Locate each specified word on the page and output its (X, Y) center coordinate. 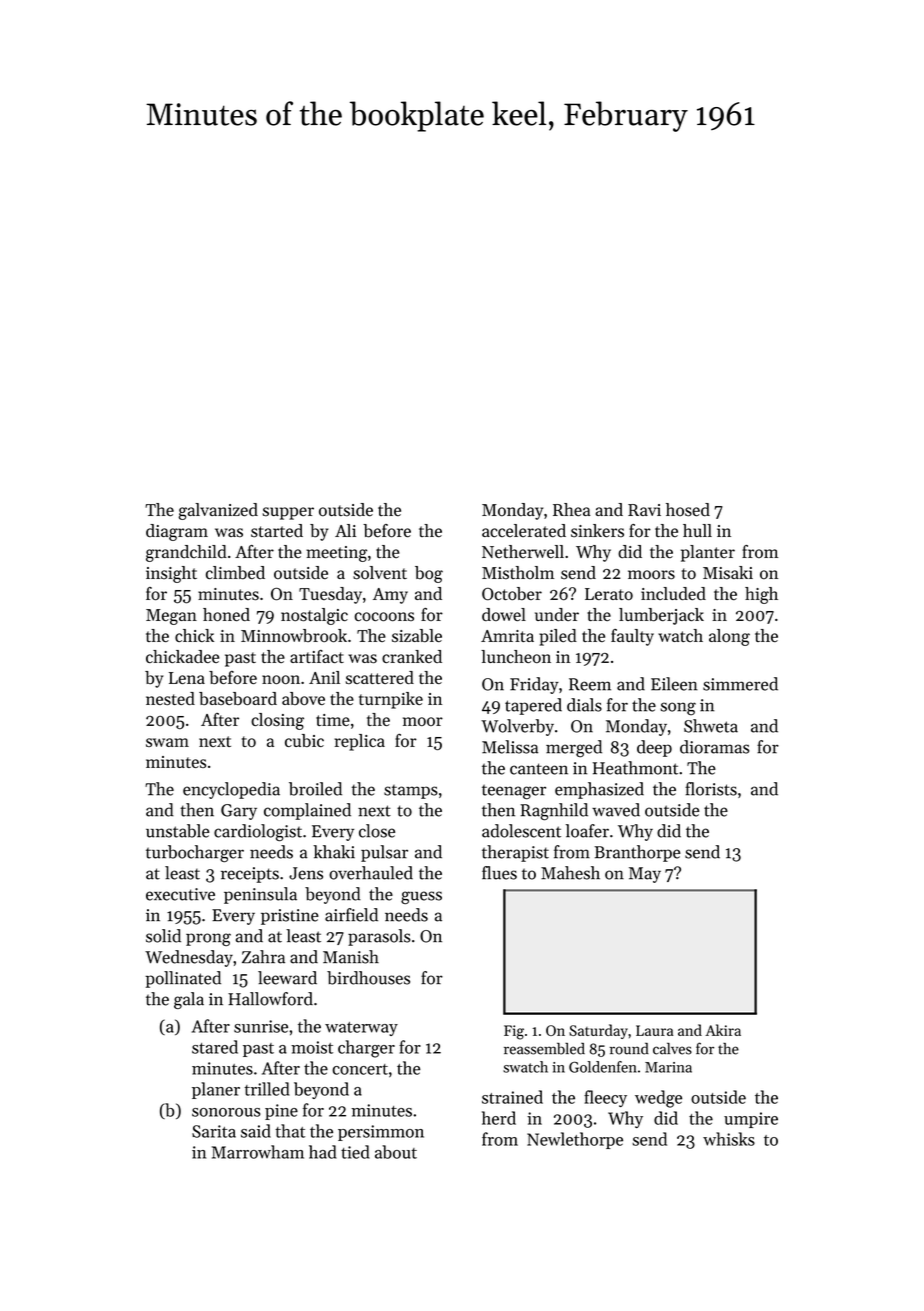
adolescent (521, 831)
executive (180, 894)
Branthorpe (637, 853)
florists (711, 789)
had (323, 1152)
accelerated (524, 531)
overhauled (371, 873)
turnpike (391, 700)
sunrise (261, 1026)
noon (281, 679)
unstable (177, 831)
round (629, 1049)
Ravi (644, 510)
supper (288, 513)
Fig (514, 1032)
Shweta (711, 726)
